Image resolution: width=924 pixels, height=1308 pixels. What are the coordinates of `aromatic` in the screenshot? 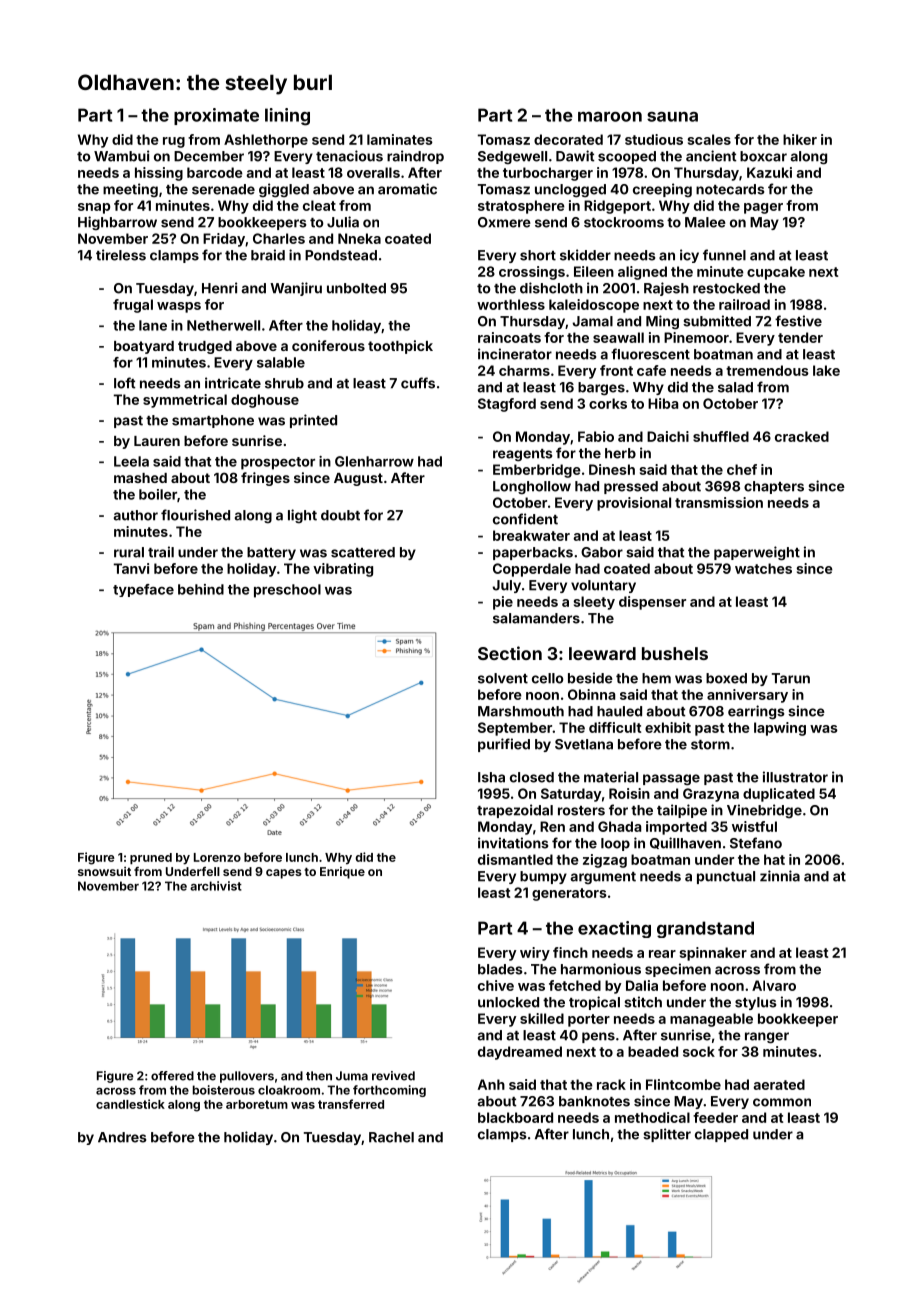 It's located at (407, 189).
